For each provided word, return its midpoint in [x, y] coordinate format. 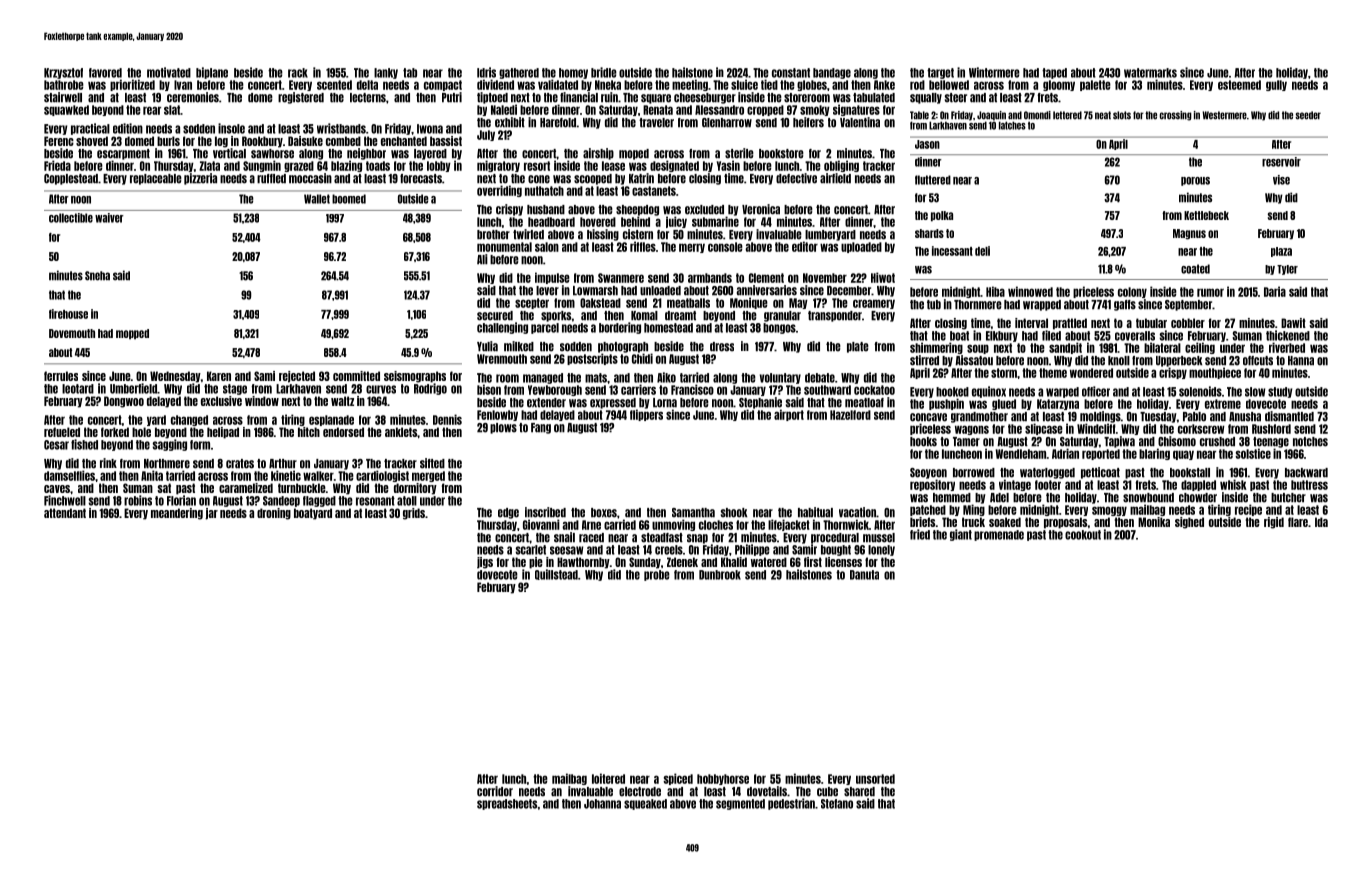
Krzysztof [63, 73]
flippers [646, 415]
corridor [495, 791]
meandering [177, 514]
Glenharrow [727, 123]
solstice [1253, 453]
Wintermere [994, 72]
